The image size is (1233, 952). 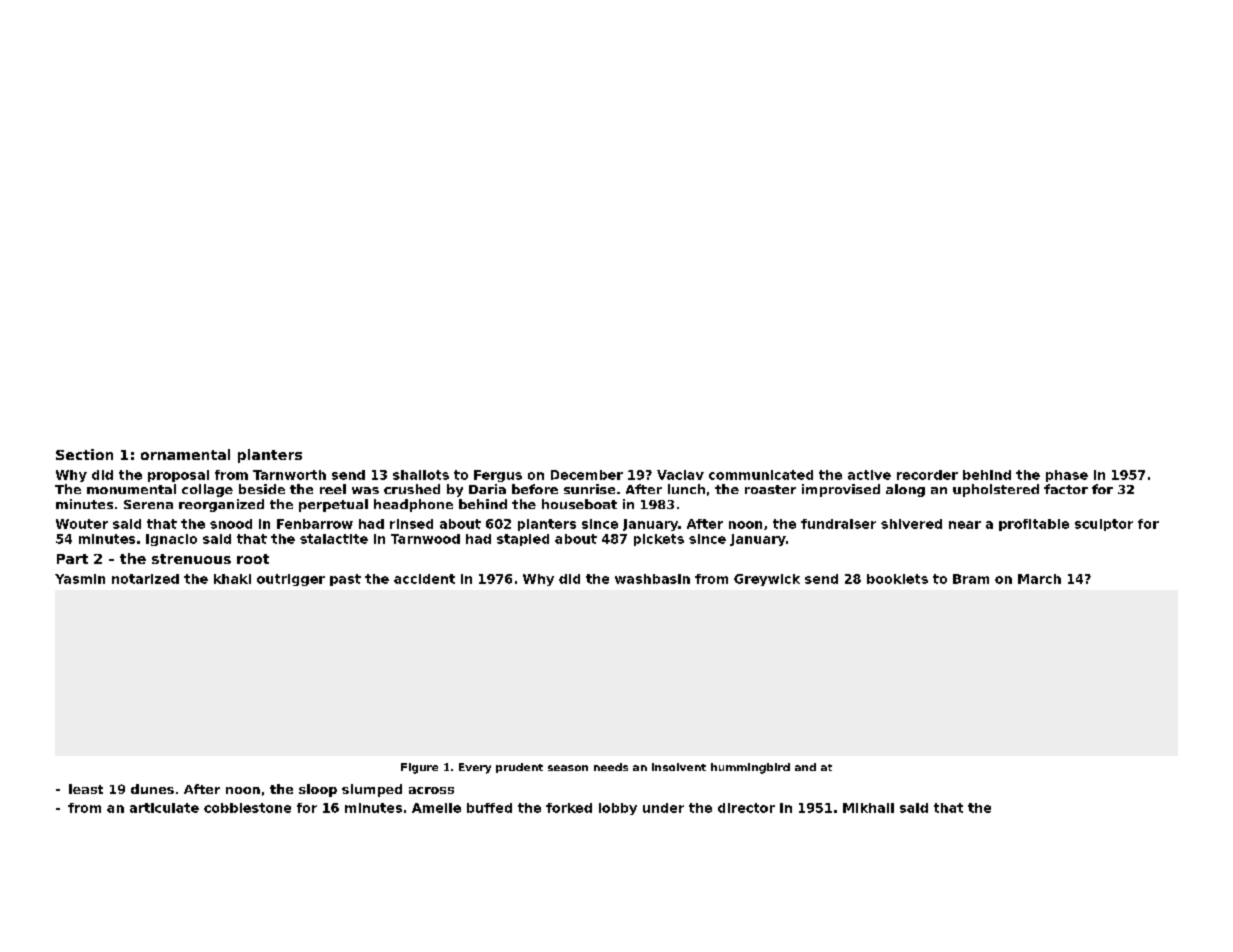 I want to click on March, so click(x=1039, y=579).
